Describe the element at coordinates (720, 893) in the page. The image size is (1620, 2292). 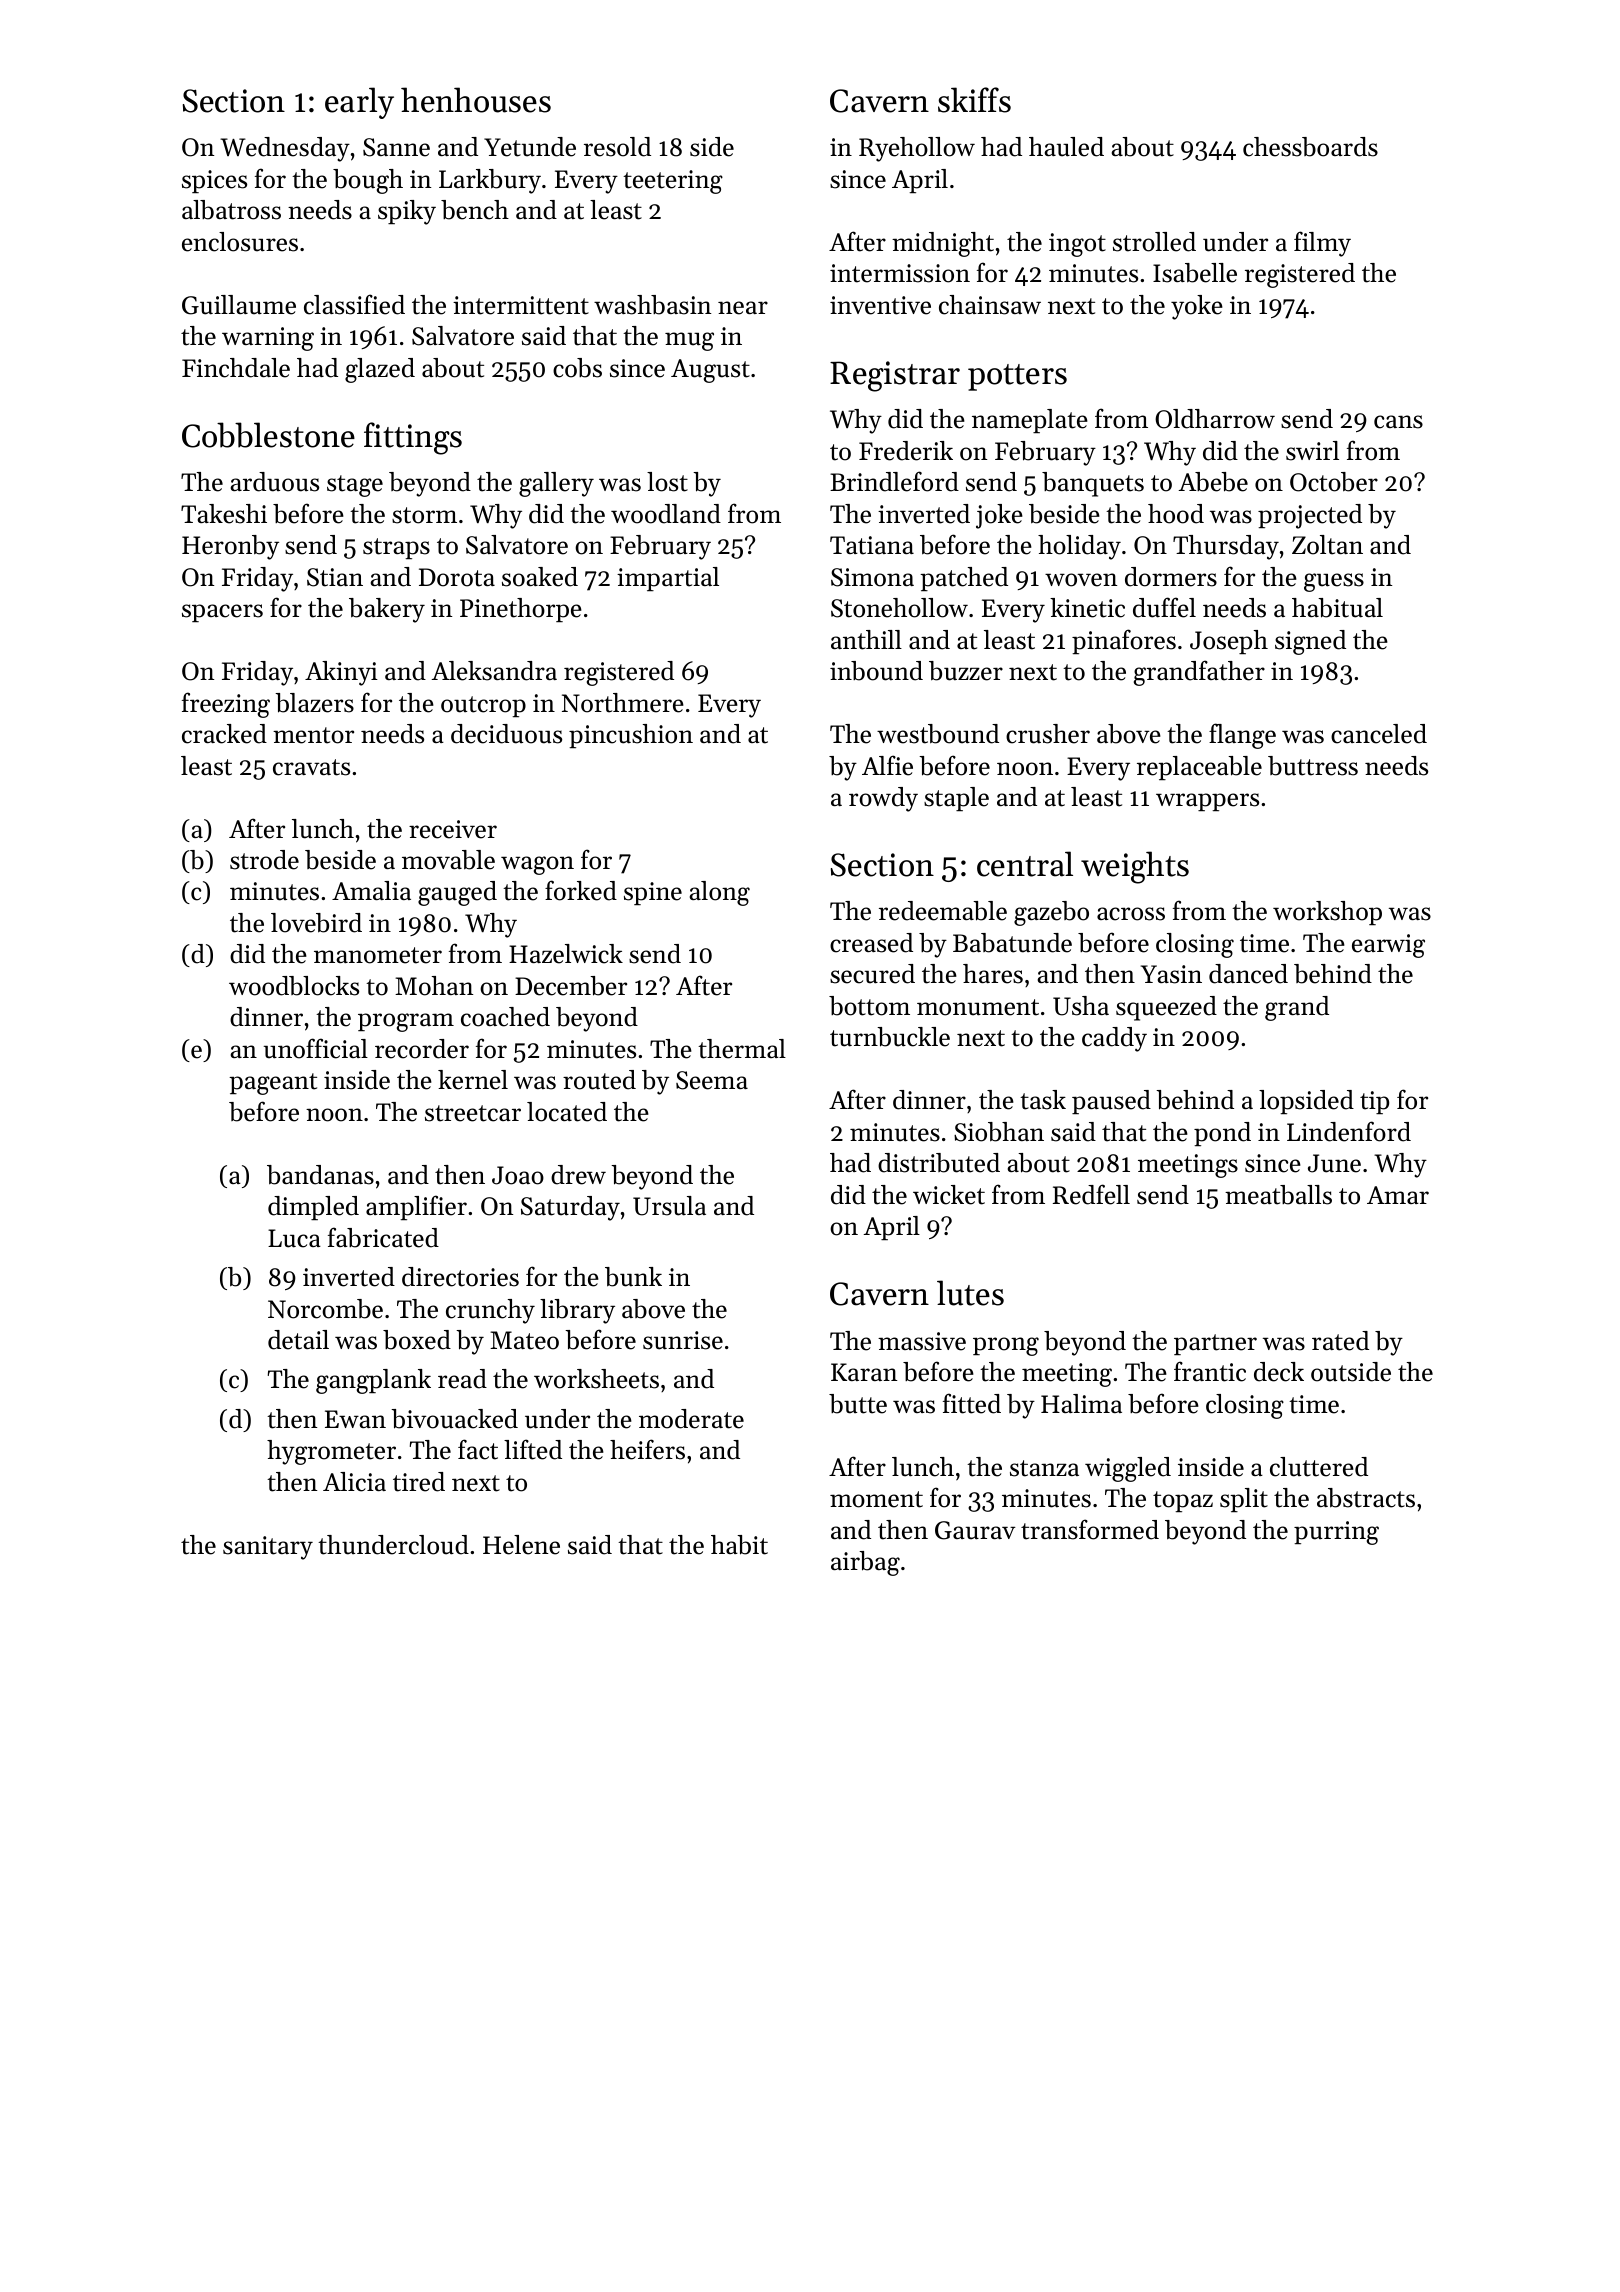
I see `along` at that location.
